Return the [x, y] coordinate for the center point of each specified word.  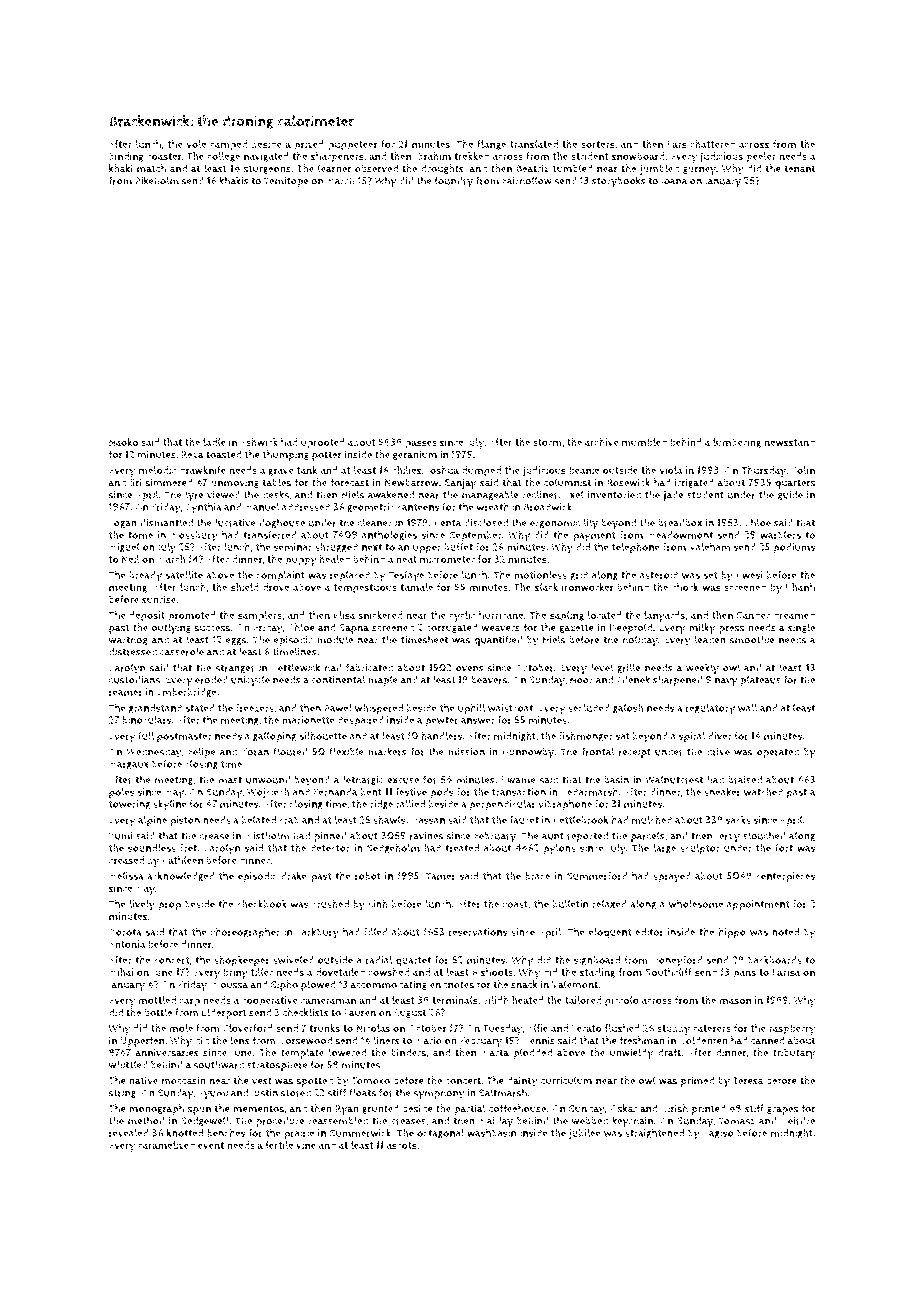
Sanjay [460, 484]
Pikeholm [157, 180]
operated [778, 753]
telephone [636, 548]
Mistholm [267, 835]
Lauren [360, 1013]
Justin [264, 1093]
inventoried [614, 495]
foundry [454, 182]
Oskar [623, 1108]
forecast [350, 482]
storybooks [619, 182]
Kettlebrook [581, 820]
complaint [280, 576]
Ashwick [259, 442]
